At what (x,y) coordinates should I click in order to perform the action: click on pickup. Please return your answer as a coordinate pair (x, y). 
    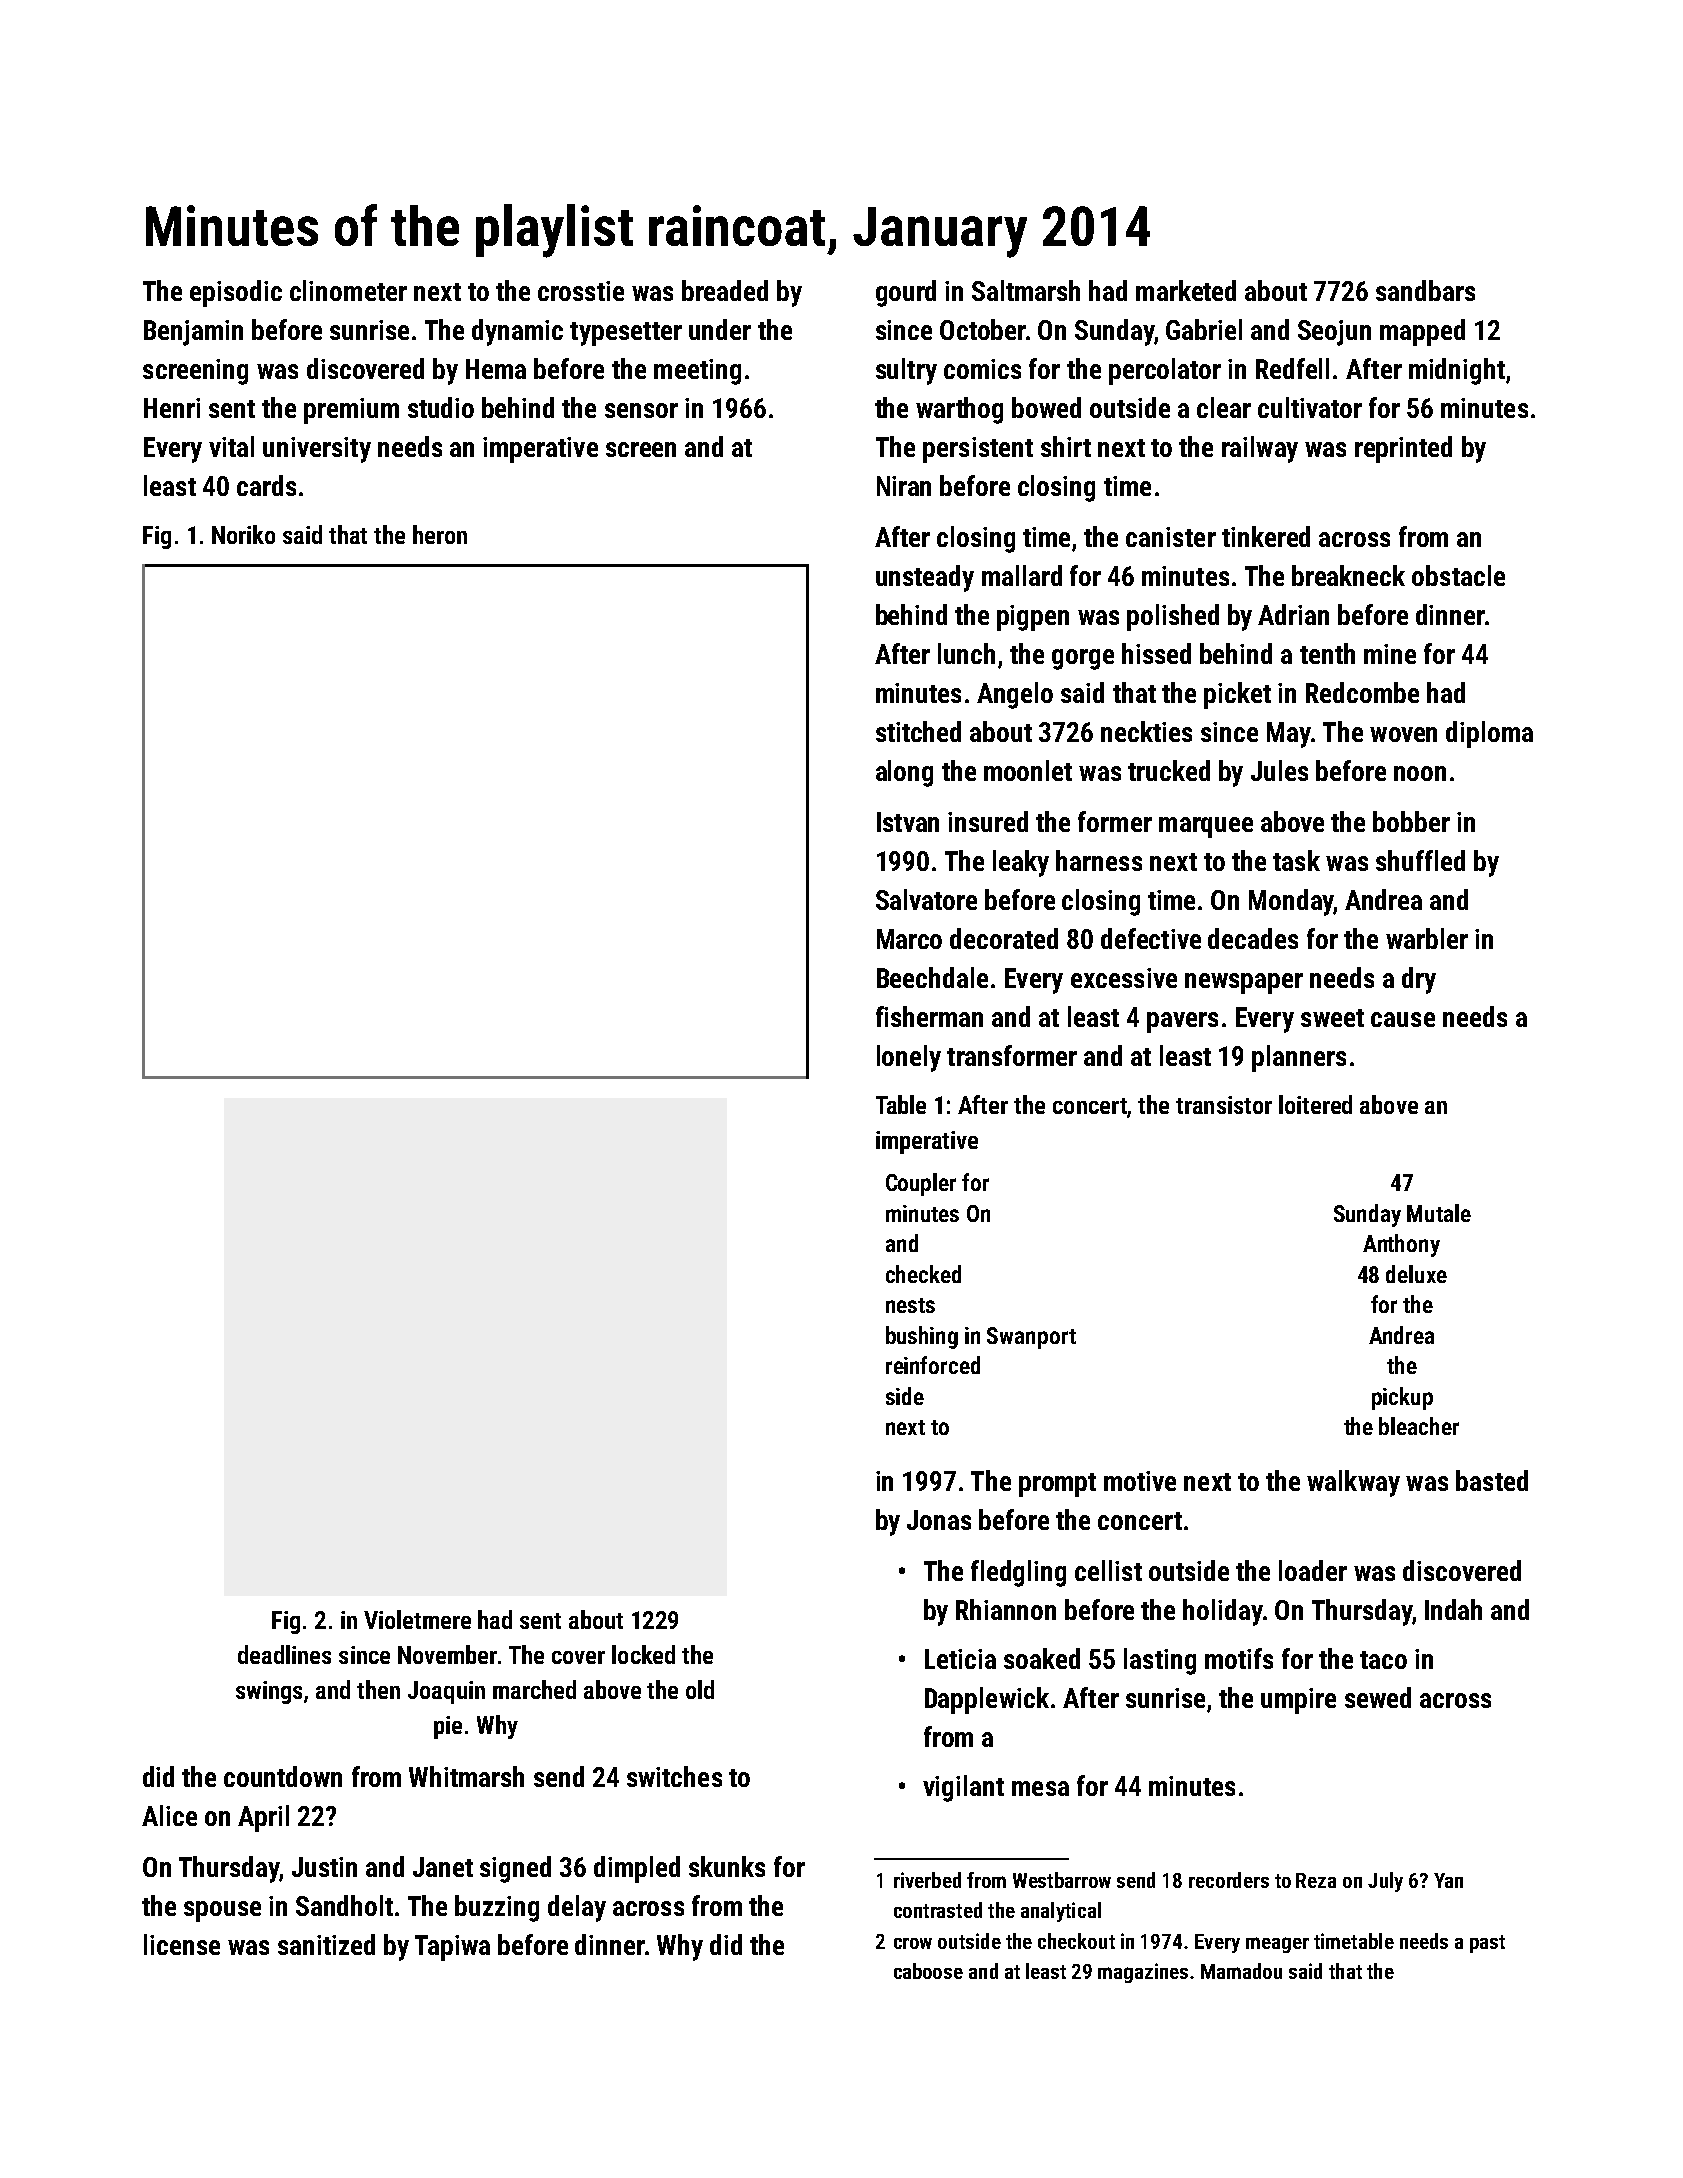
    Looking at the image, I should click on (1402, 1398).
